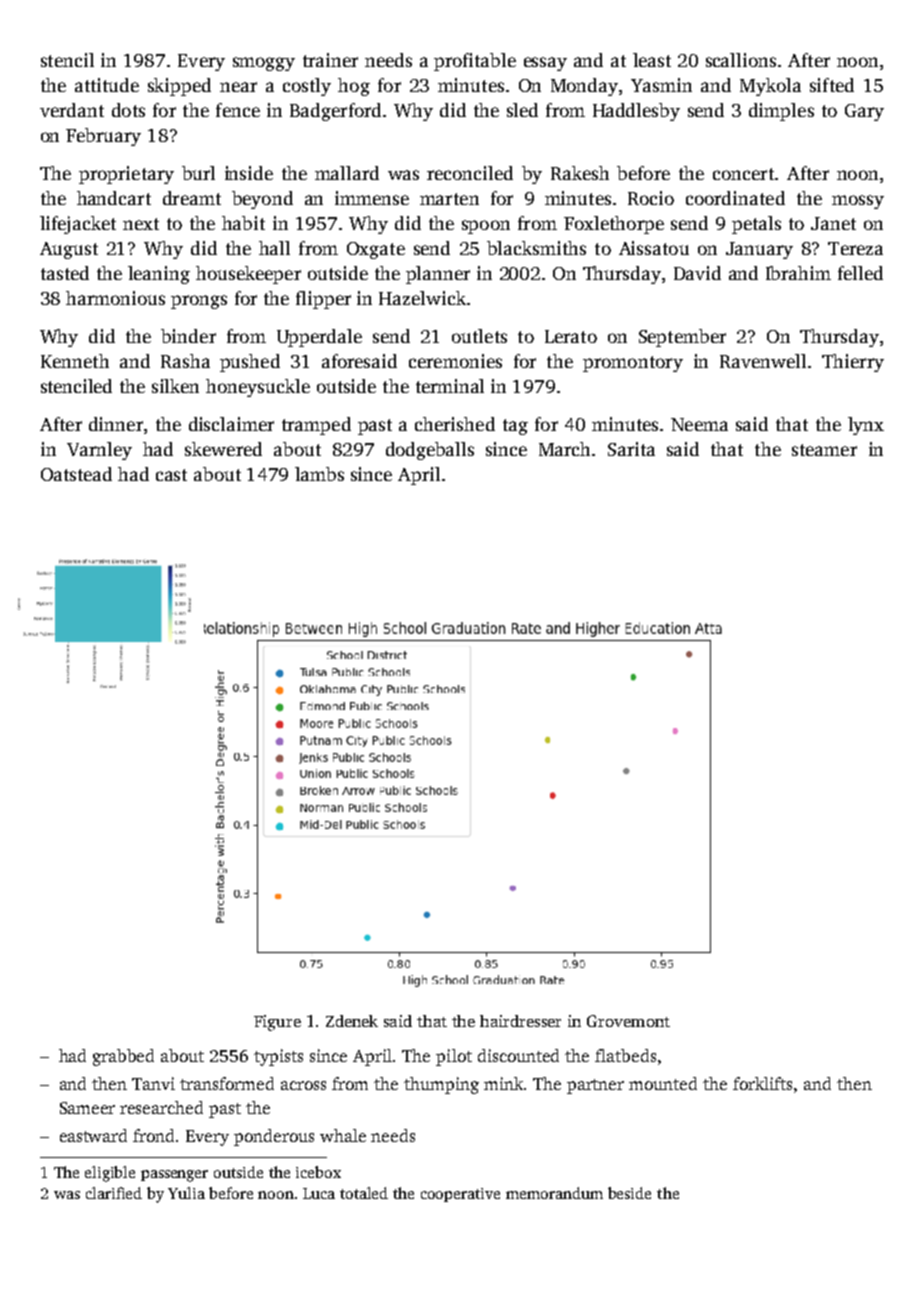 The image size is (924, 1308). I want to click on skipped, so click(179, 87).
